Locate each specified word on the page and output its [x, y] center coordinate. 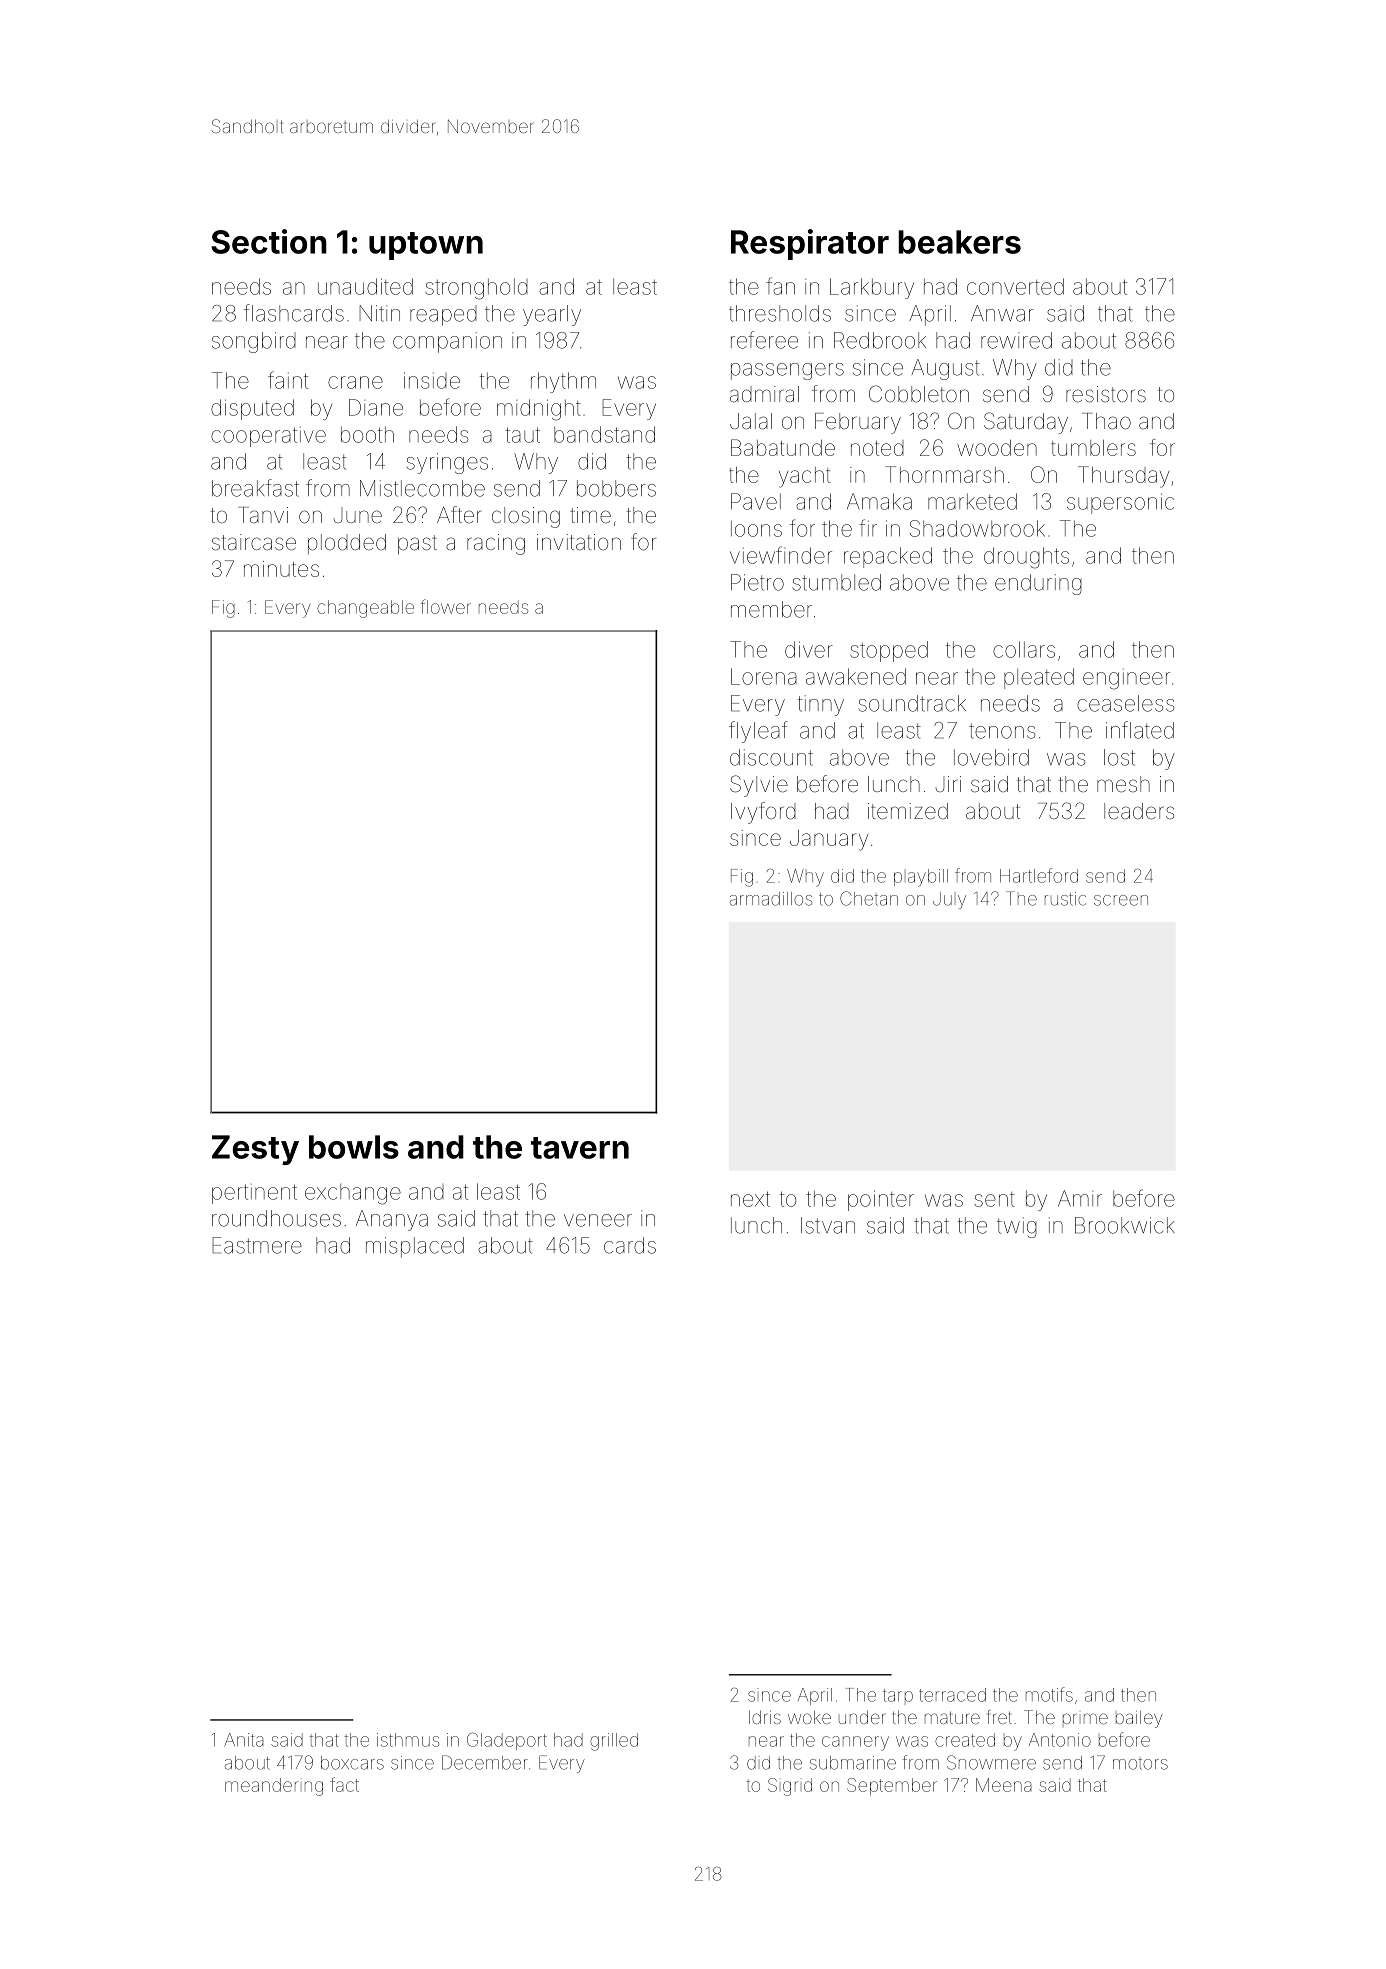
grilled [614, 1742]
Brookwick [1124, 1225]
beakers [959, 242]
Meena [1004, 1785]
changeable [365, 609]
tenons [1002, 731]
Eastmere [257, 1245]
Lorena [764, 676]
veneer [598, 1220]
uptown [426, 246]
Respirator [810, 244]
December [485, 1762]
